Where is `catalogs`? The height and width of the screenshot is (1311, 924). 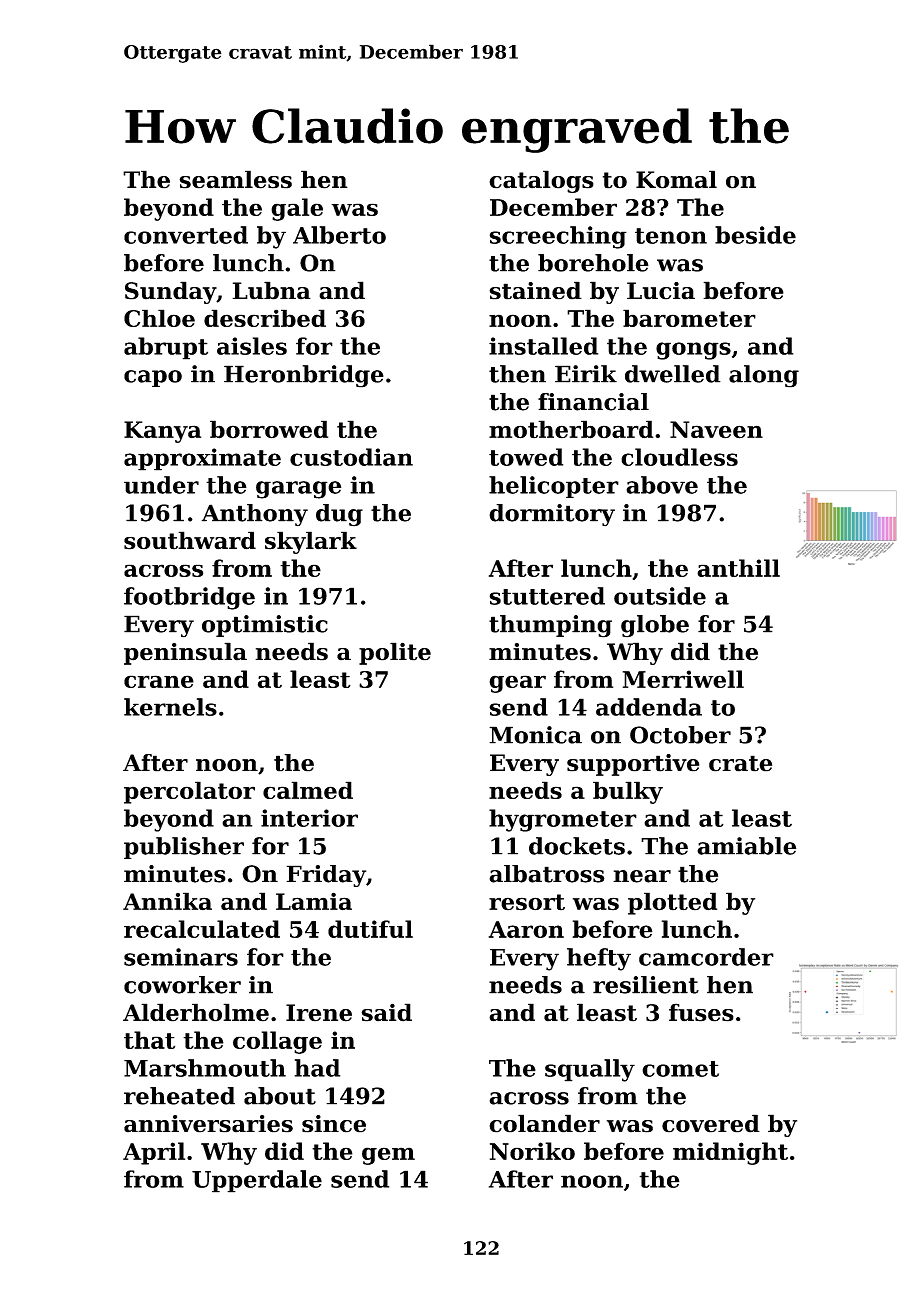
catalogs is located at coordinates (541, 181).
